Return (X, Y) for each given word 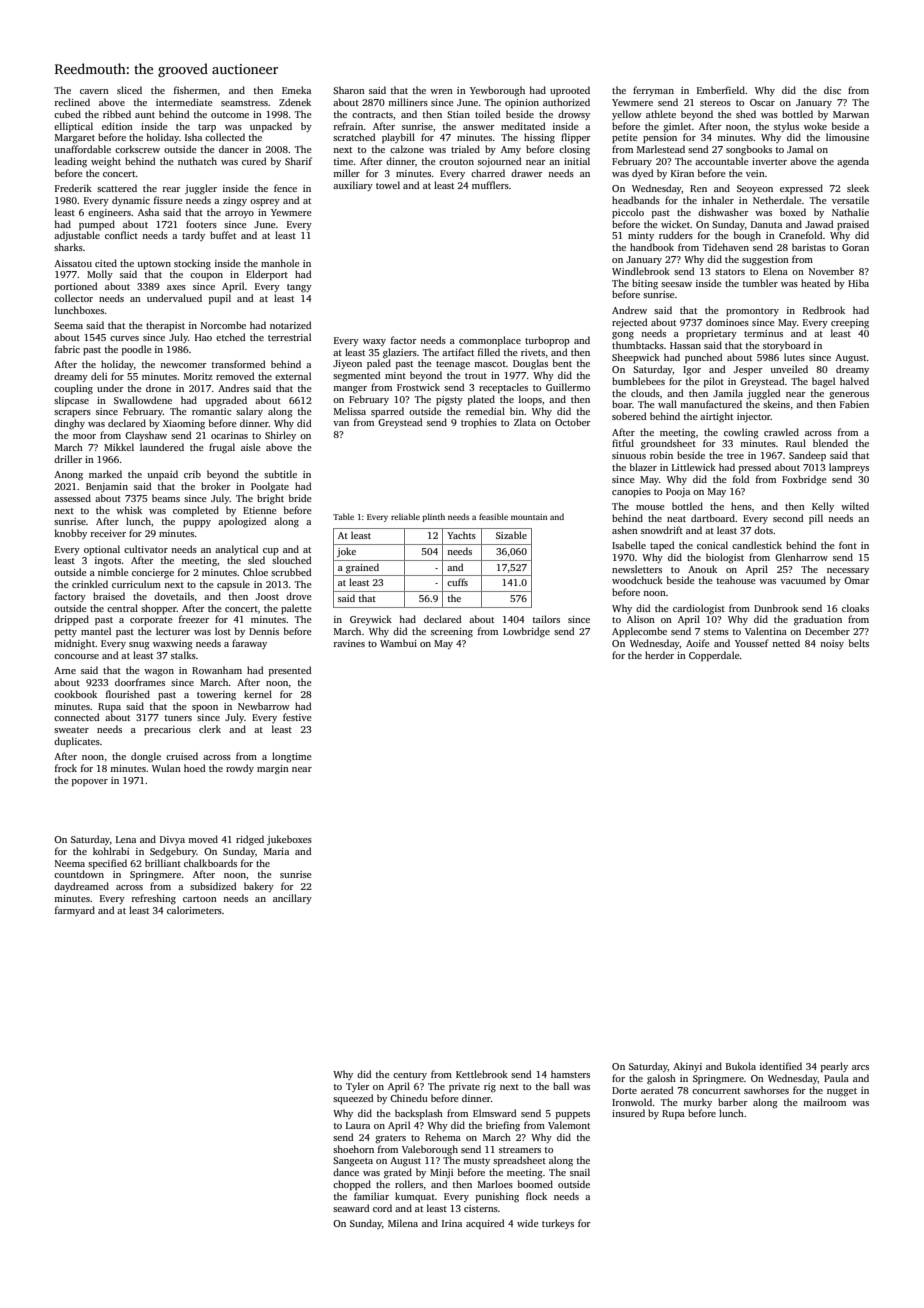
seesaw (676, 284)
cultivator (146, 549)
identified (781, 1066)
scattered (117, 188)
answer (479, 127)
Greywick (371, 620)
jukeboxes (289, 840)
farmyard (75, 911)
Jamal (800, 149)
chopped (352, 1185)
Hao (203, 337)
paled (379, 364)
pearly (834, 1067)
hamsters (570, 1074)
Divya (172, 840)
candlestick (757, 545)
